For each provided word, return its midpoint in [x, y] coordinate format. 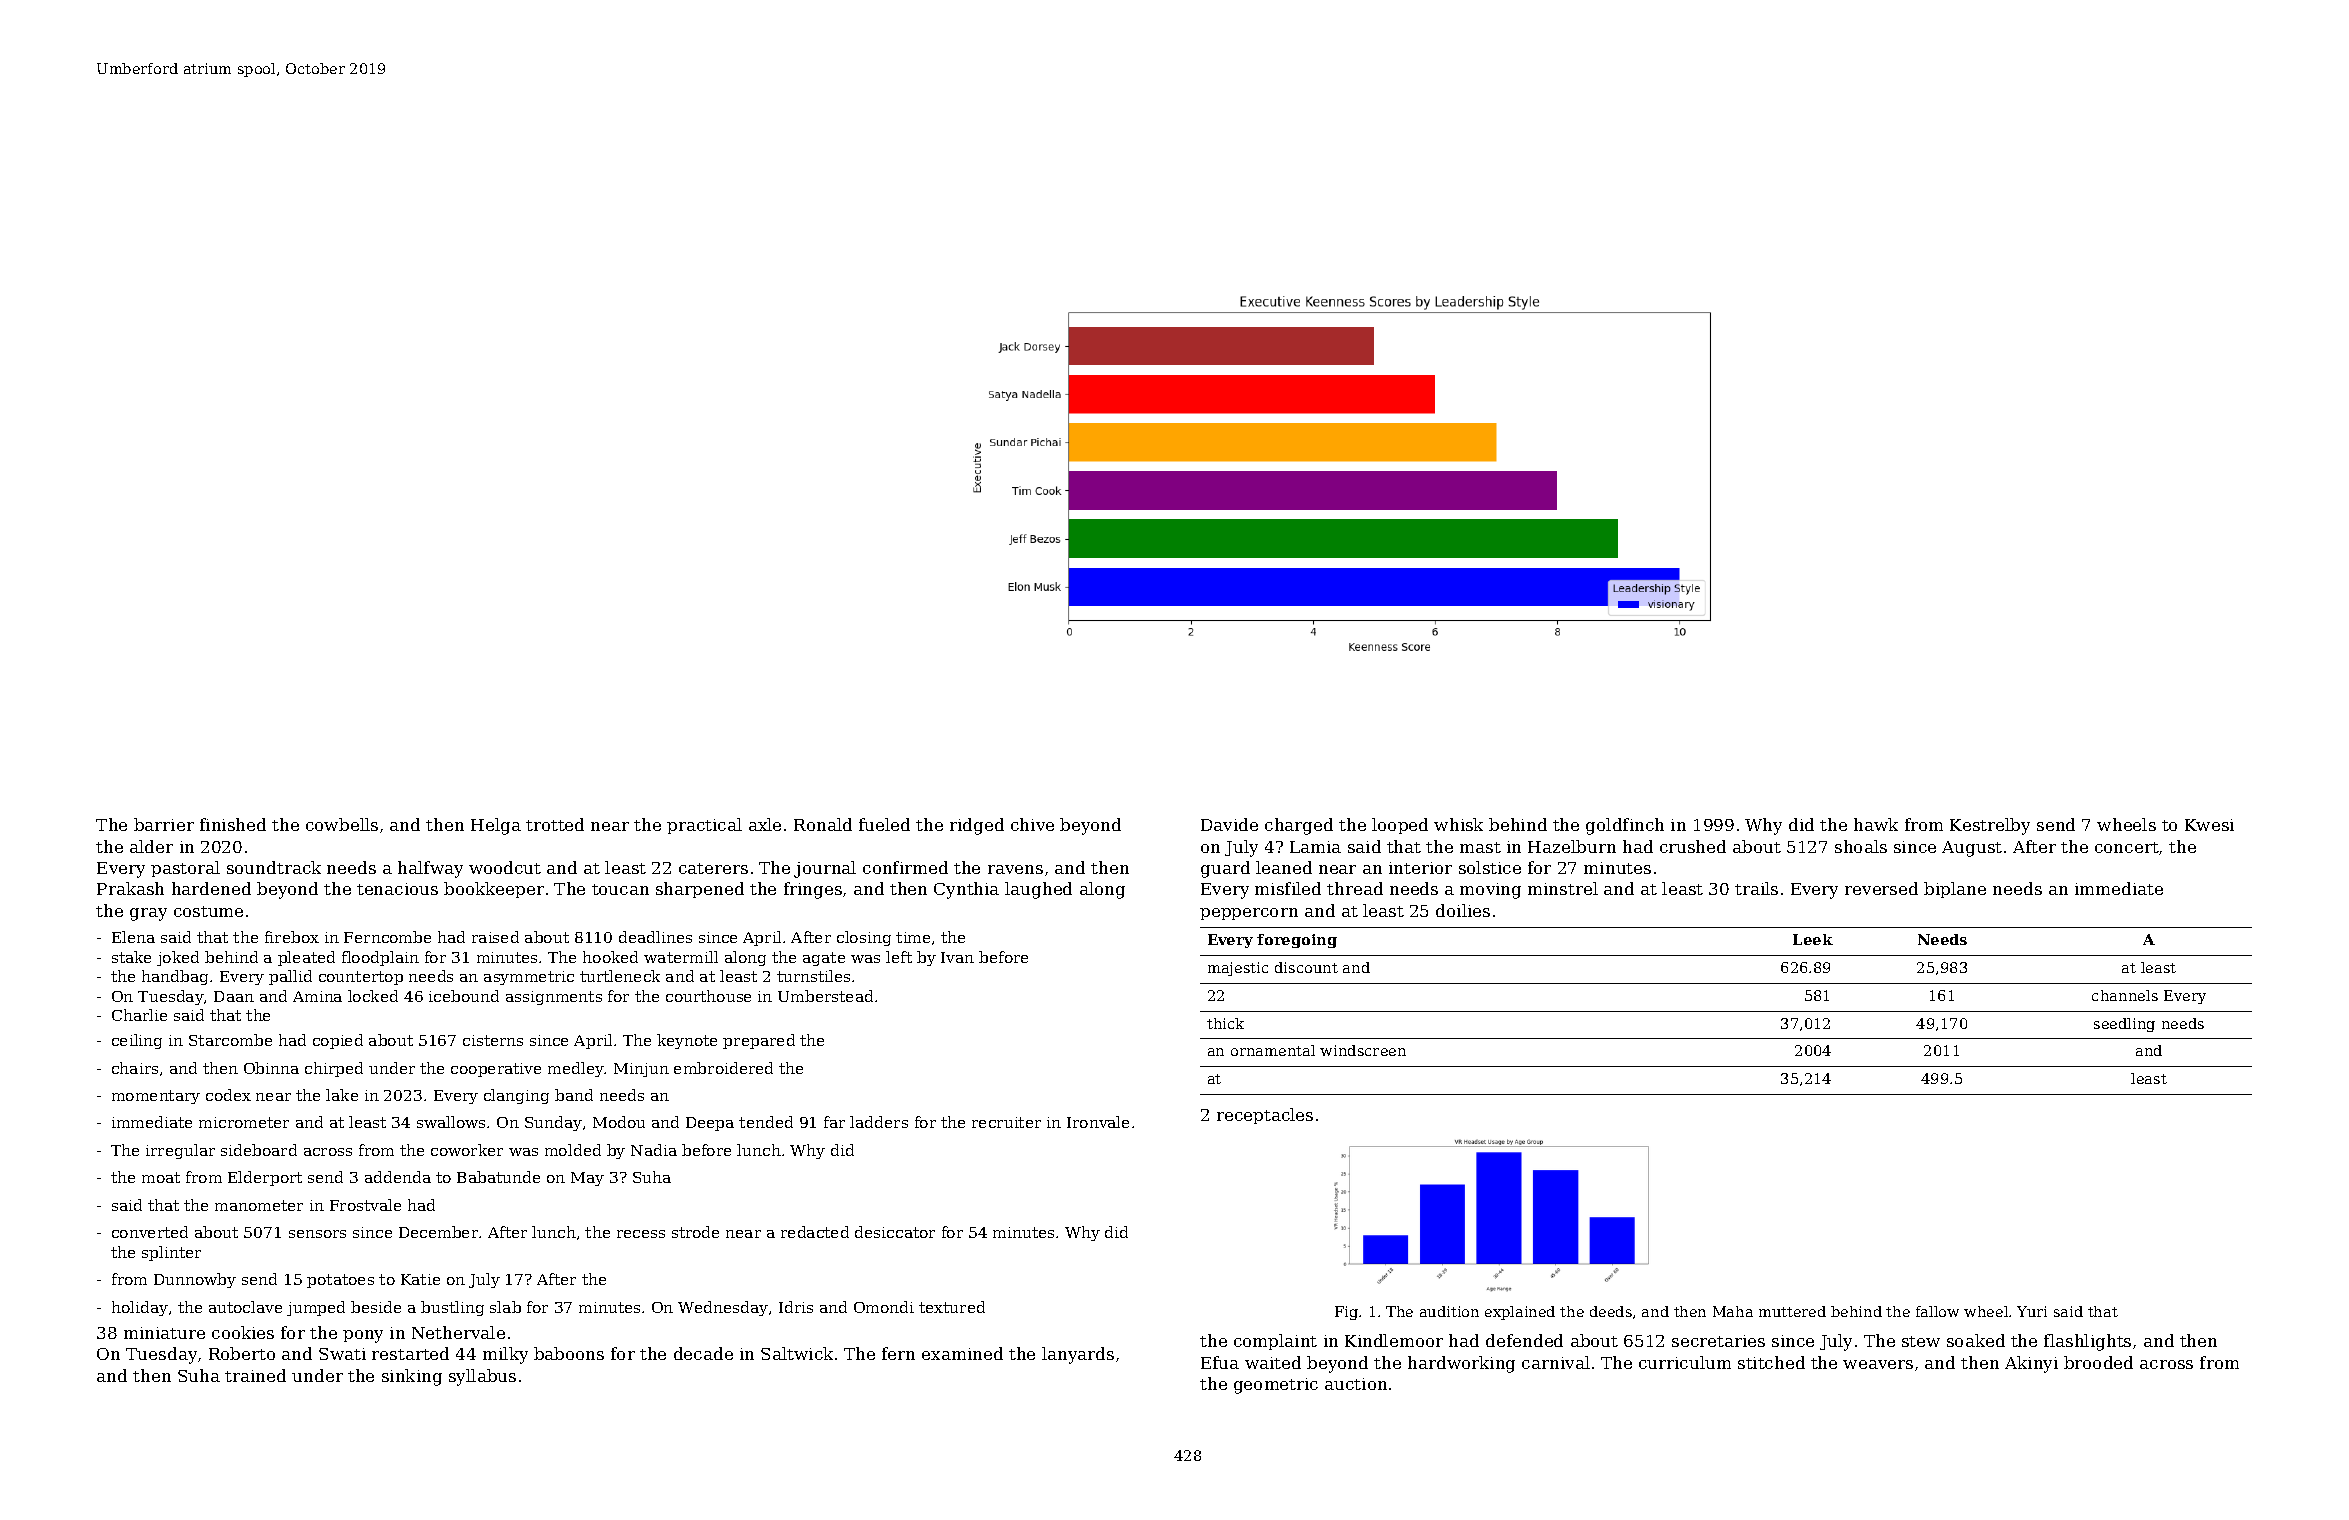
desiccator [895, 1232]
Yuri [2032, 1311]
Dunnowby [195, 1280]
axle [765, 824]
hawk [1876, 824]
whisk [1458, 824]
